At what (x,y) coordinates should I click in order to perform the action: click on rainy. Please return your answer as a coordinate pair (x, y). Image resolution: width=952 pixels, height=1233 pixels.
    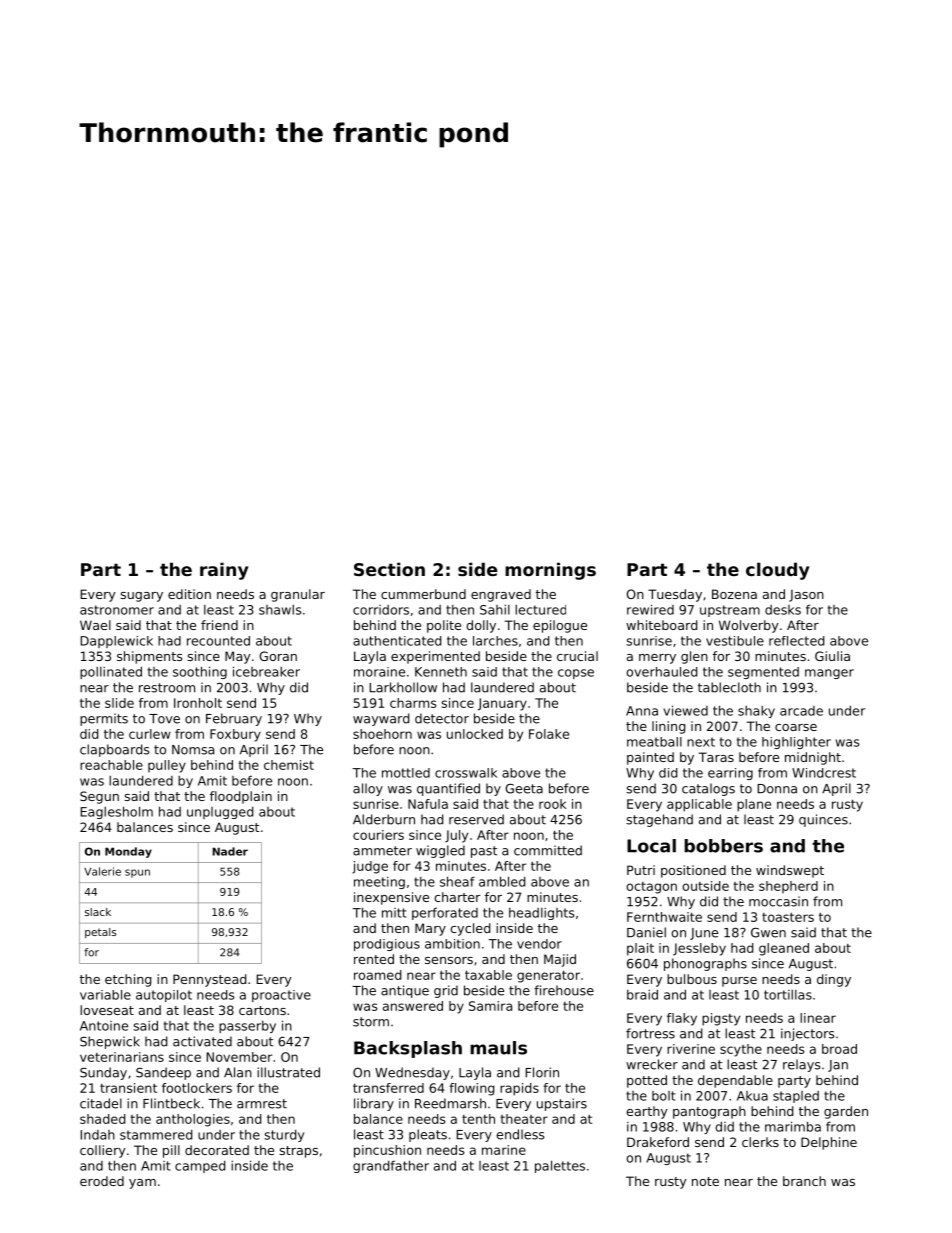
    Looking at the image, I should click on (224, 571).
